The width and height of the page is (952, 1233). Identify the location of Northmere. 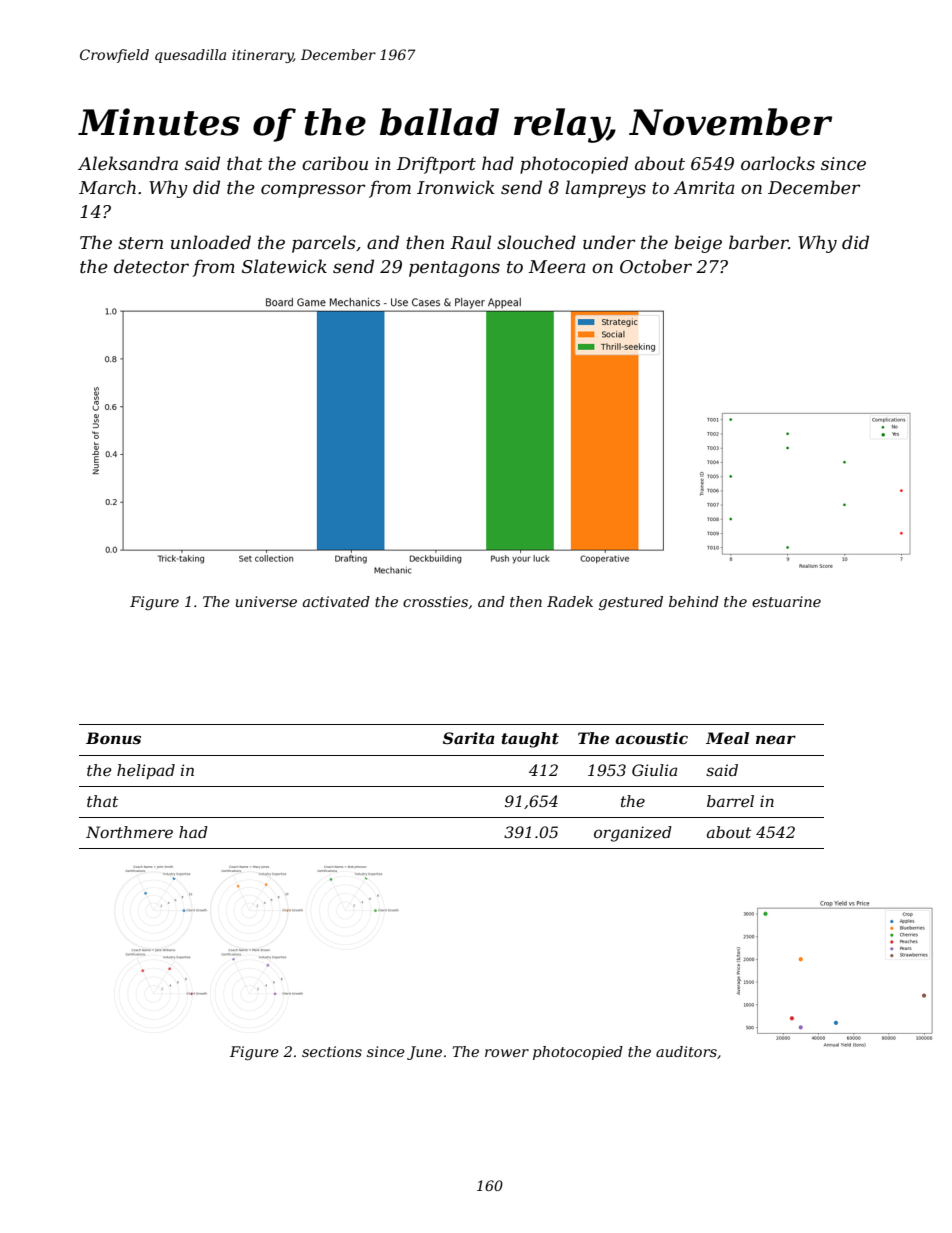
(129, 832).
